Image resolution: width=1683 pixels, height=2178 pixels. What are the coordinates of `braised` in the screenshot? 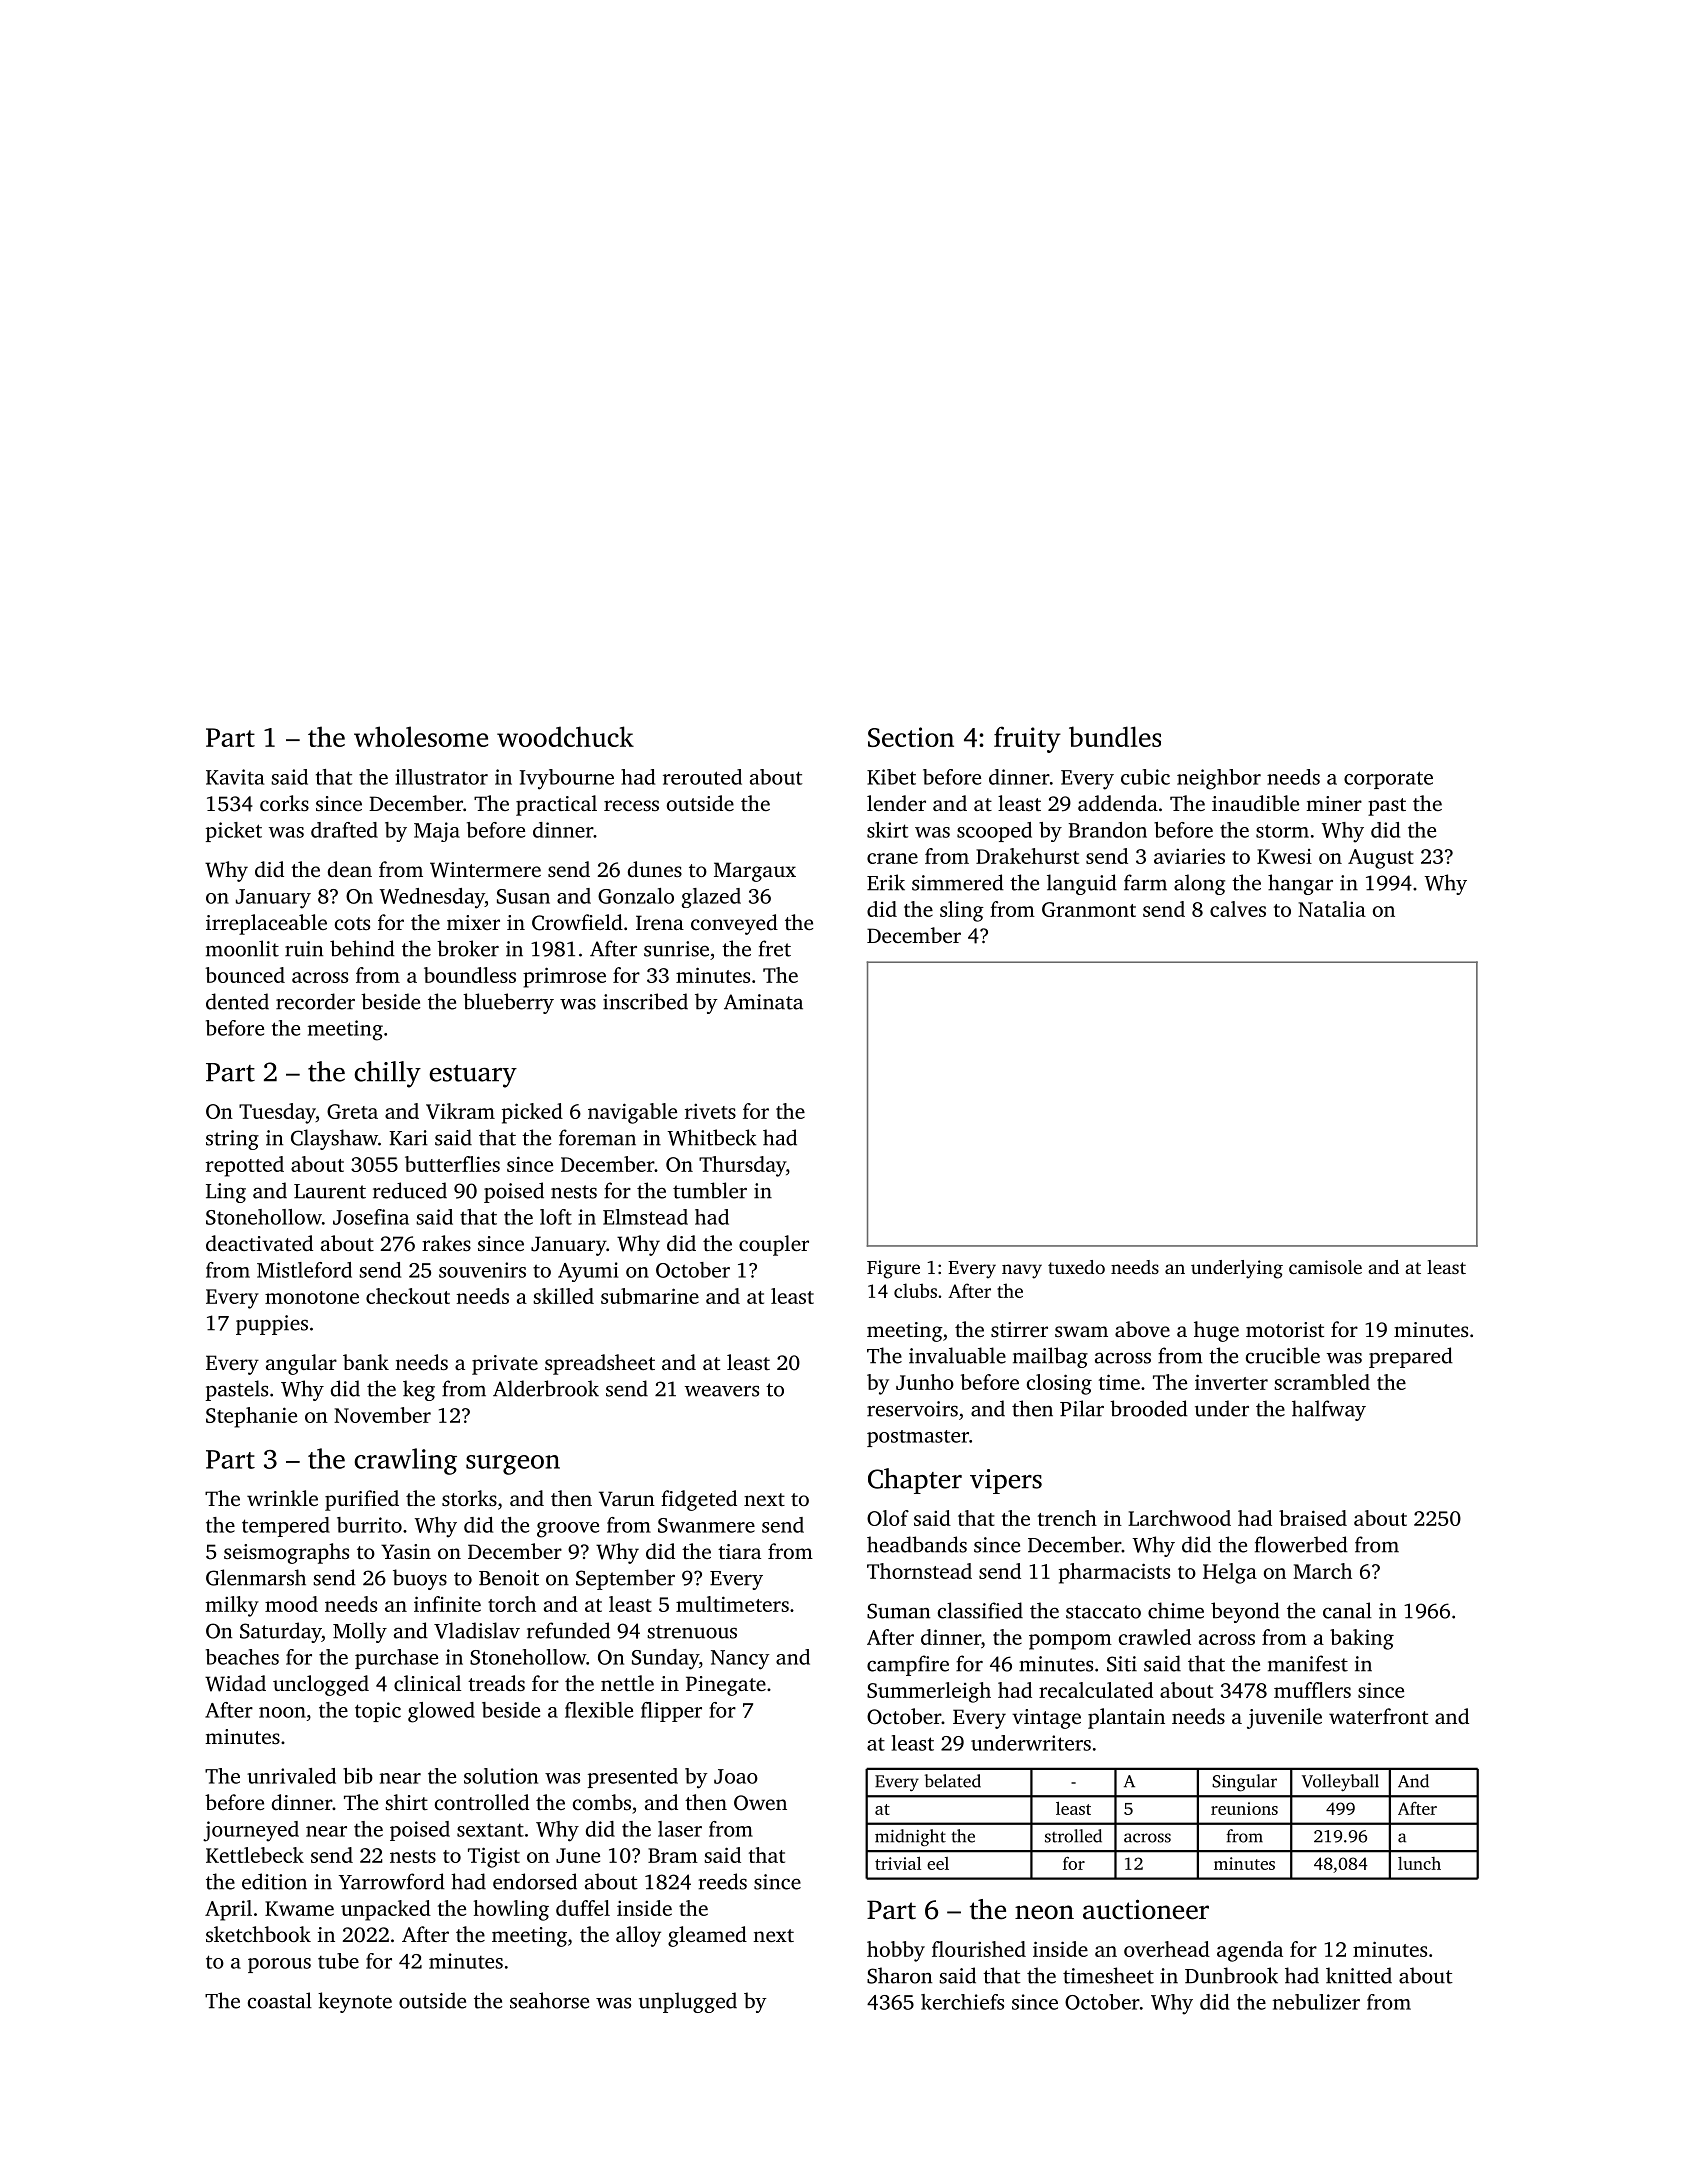 It's located at (1313, 1518).
